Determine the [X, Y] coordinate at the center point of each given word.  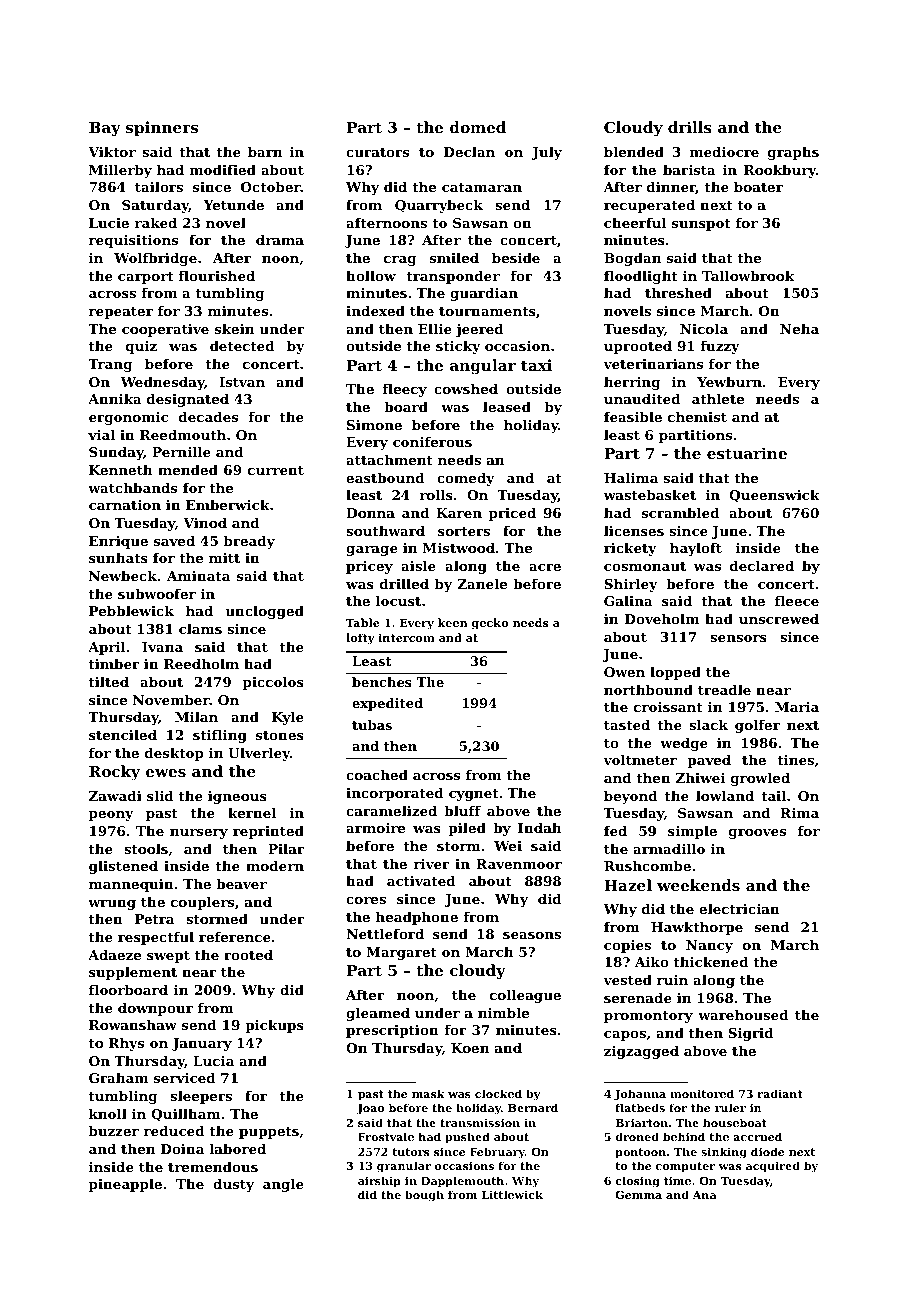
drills [690, 127]
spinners [162, 128]
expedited [387, 704]
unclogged [264, 612]
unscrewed [779, 618]
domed [478, 127]
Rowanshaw [133, 1024]
